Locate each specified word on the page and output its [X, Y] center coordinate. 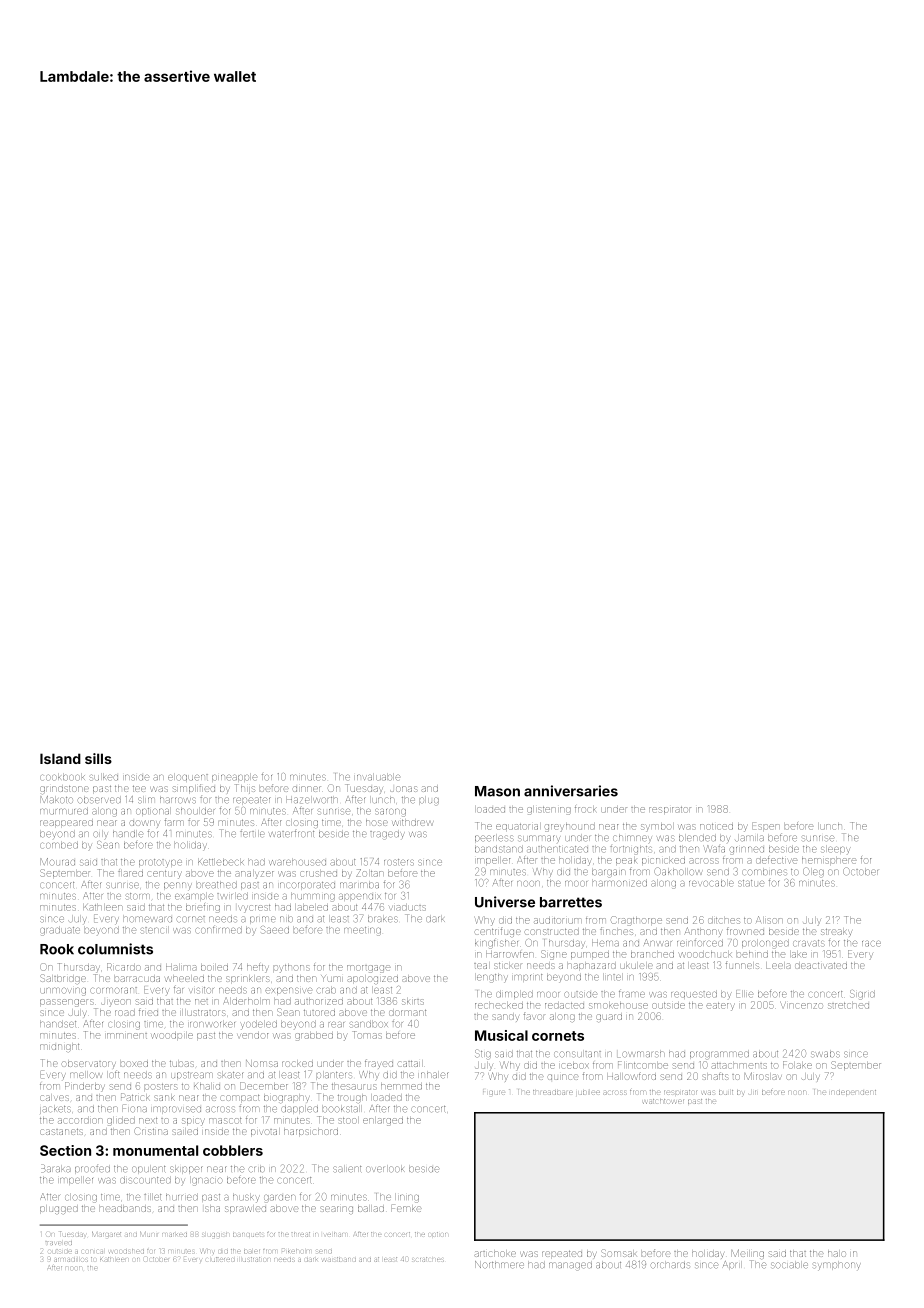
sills [98, 758]
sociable [789, 1265]
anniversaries [571, 791]
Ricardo [123, 967]
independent [853, 1092]
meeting [362, 931]
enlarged [383, 1122]
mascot [225, 1121]
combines [764, 872]
